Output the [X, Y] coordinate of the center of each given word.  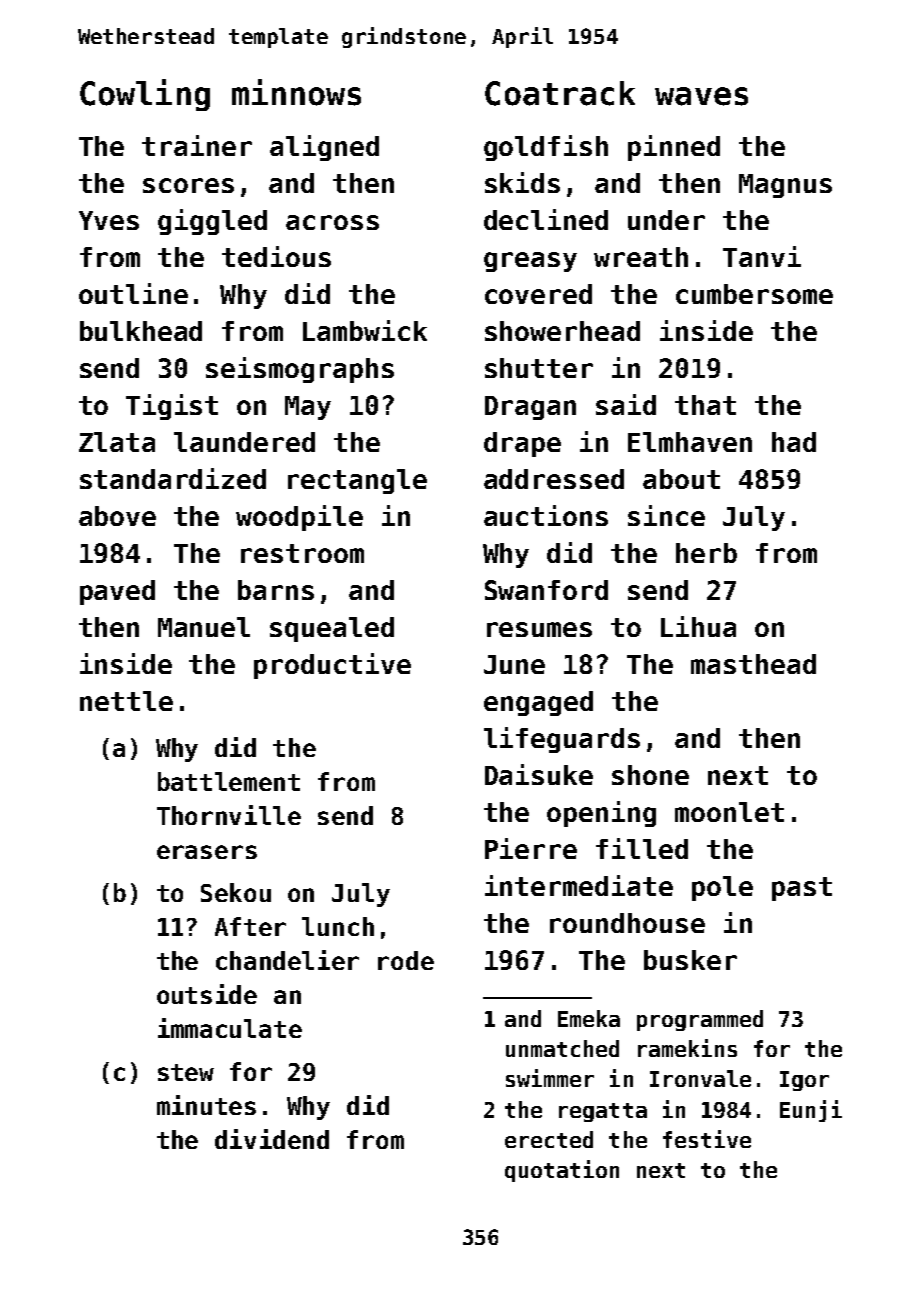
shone [650, 775]
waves [701, 96]
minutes [206, 1105]
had [794, 442]
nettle [126, 701]
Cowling [145, 95]
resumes [539, 629]
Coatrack [560, 93]
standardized [173, 478]
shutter [539, 368]
